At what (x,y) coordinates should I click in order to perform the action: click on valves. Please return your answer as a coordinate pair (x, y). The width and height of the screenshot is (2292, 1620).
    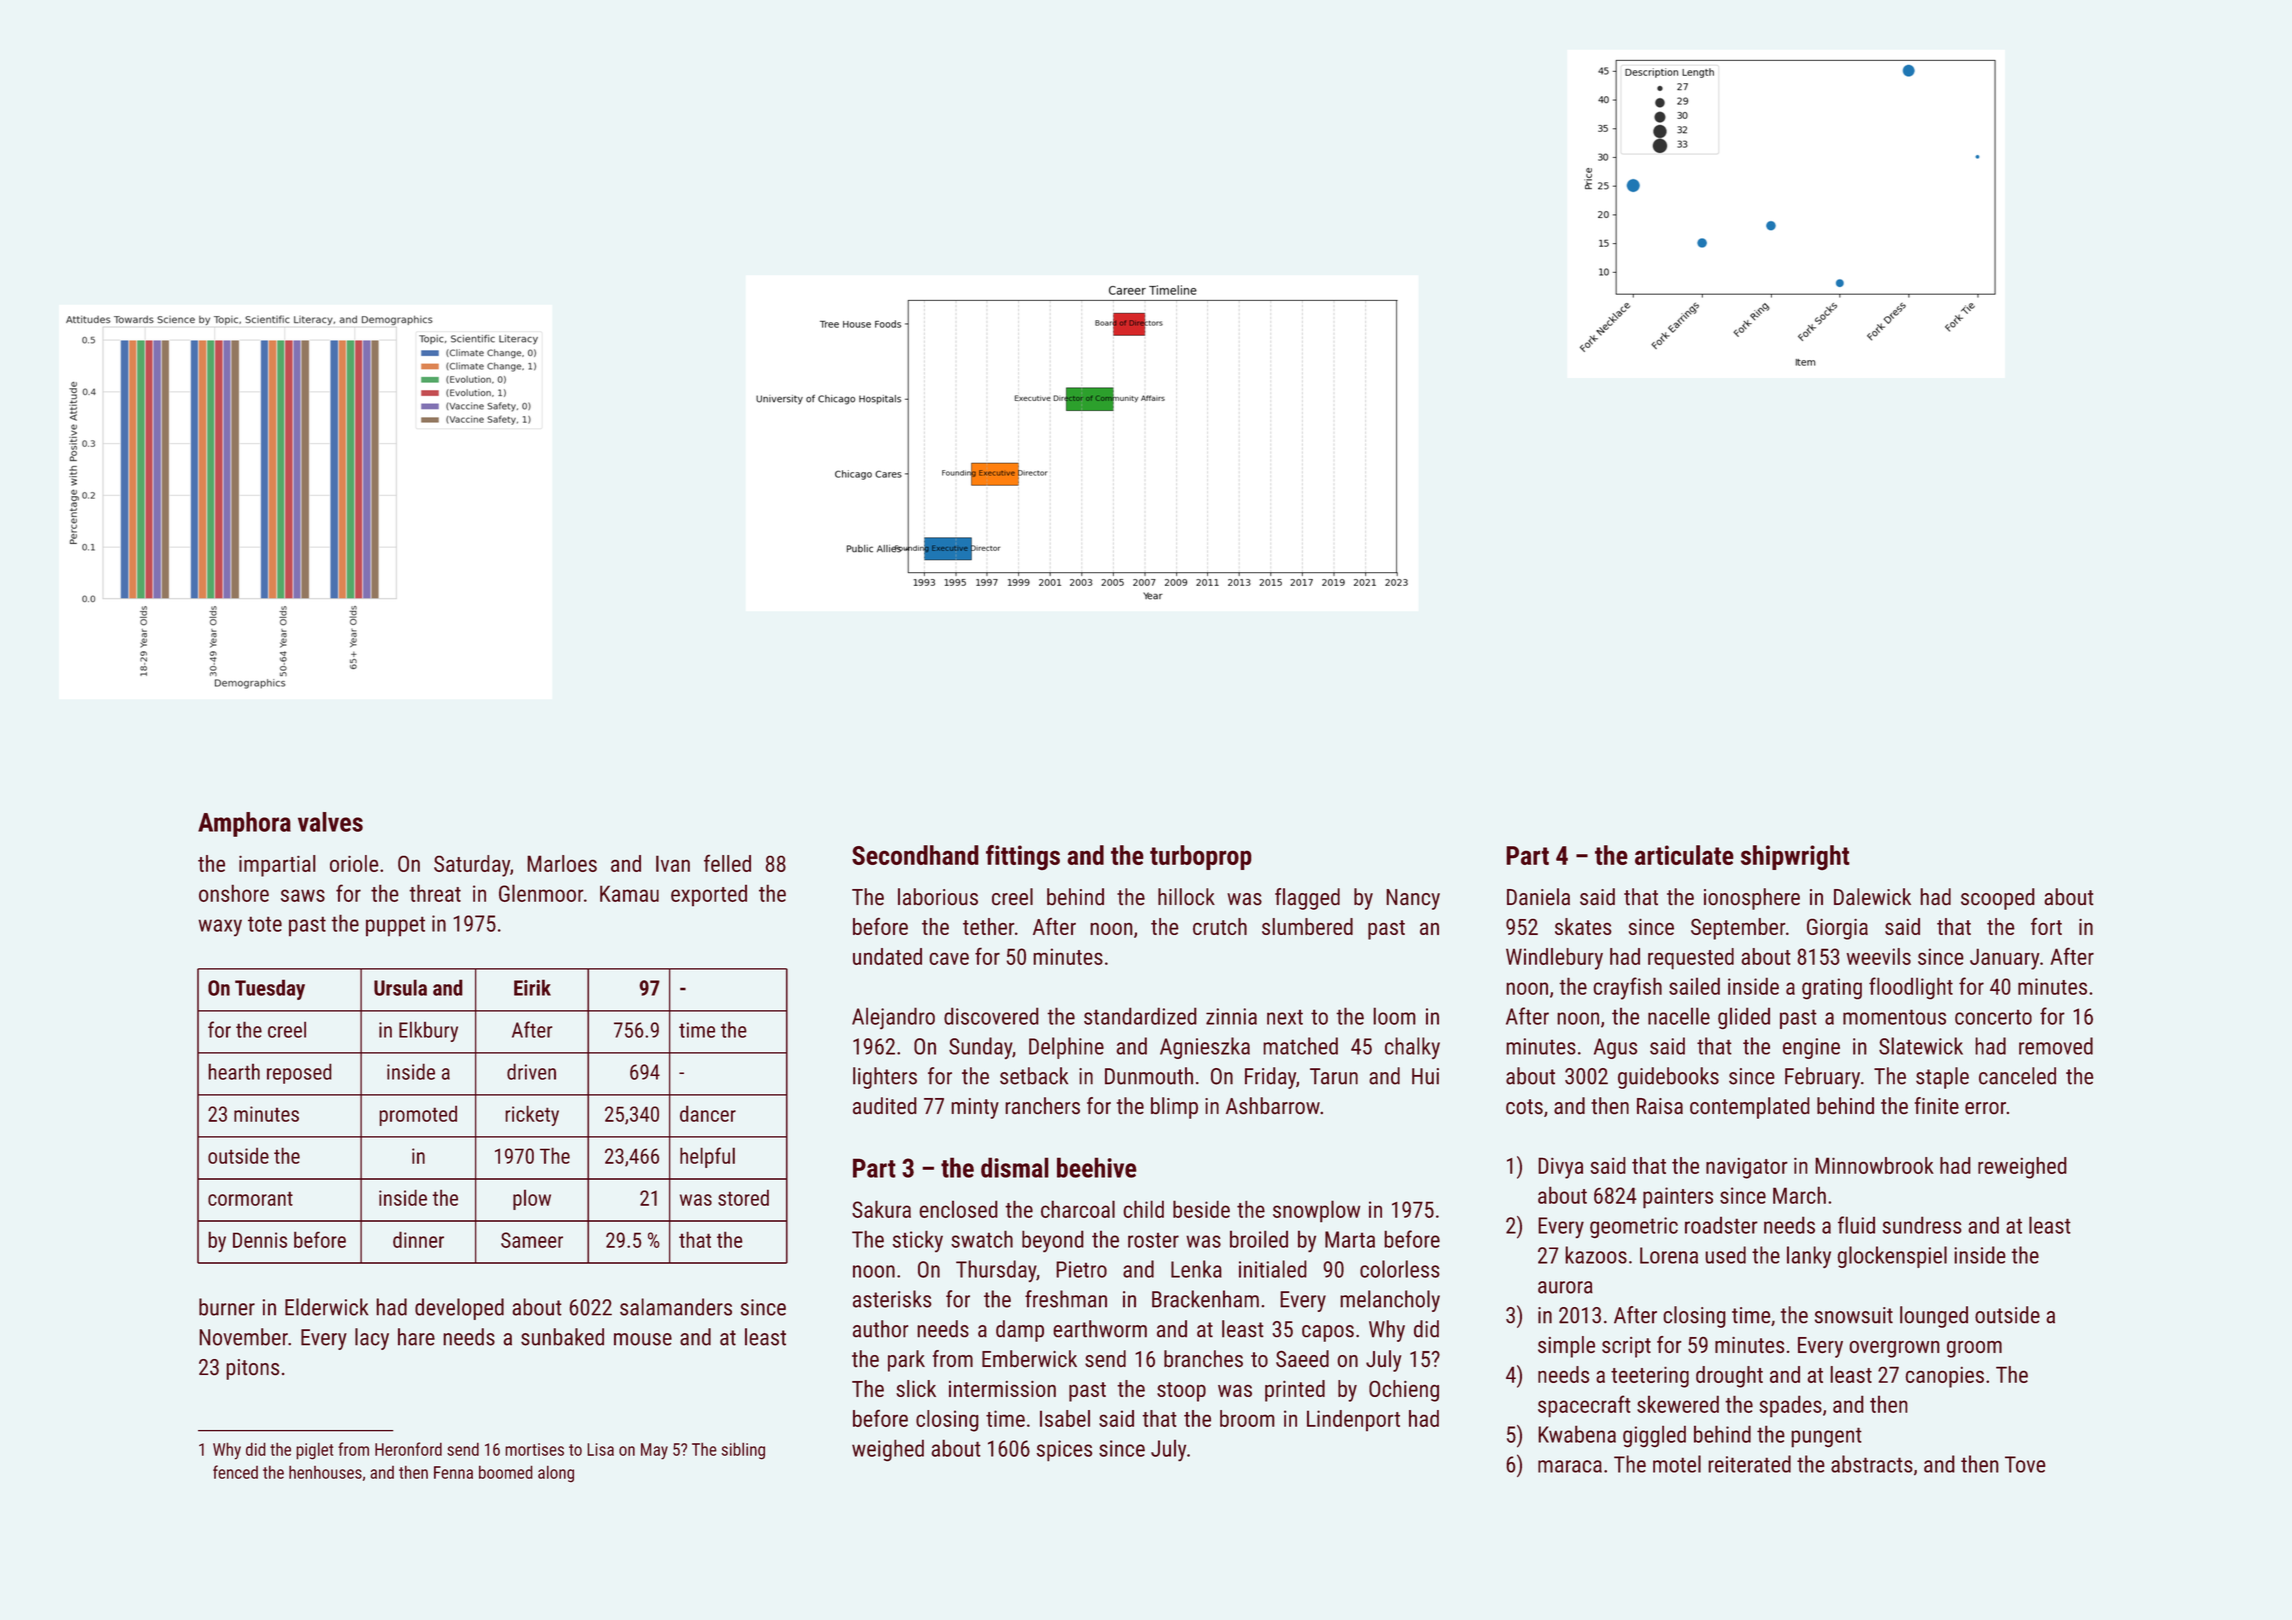
    Looking at the image, I should click on (330, 822).
